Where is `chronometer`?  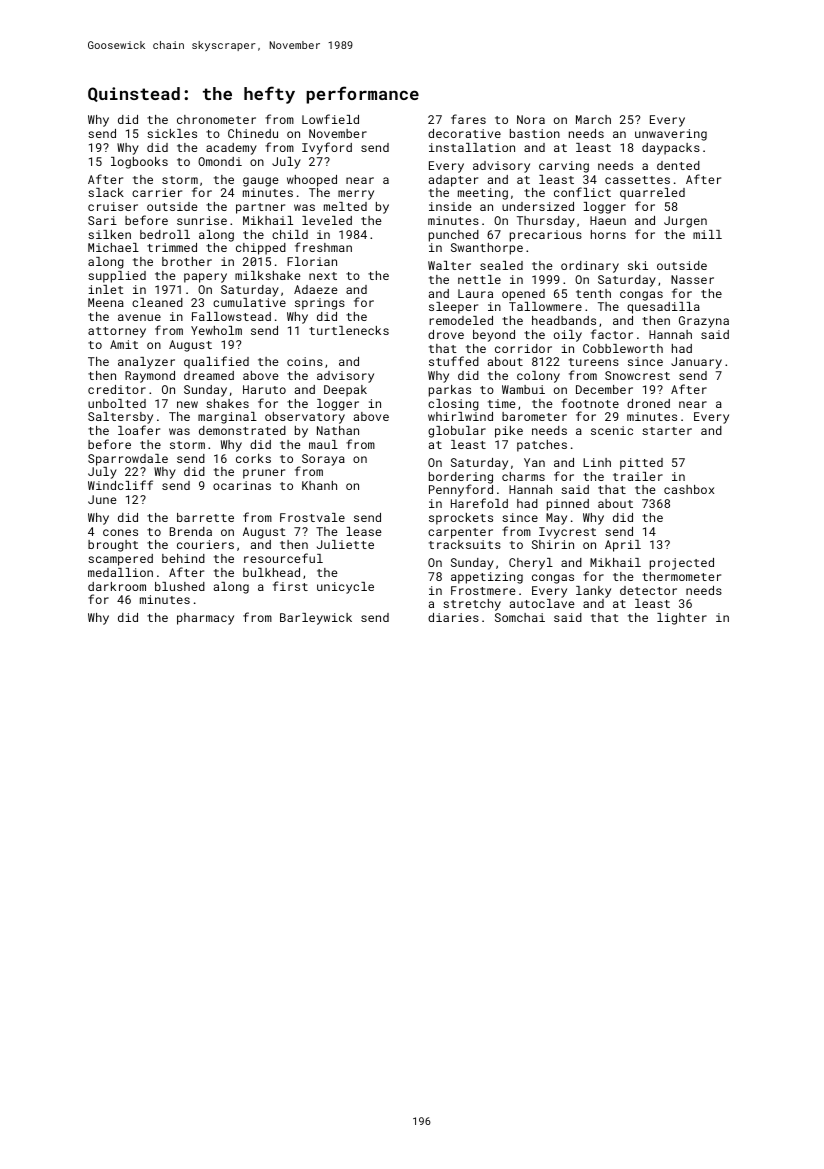
chronometer is located at coordinates (216, 119).
